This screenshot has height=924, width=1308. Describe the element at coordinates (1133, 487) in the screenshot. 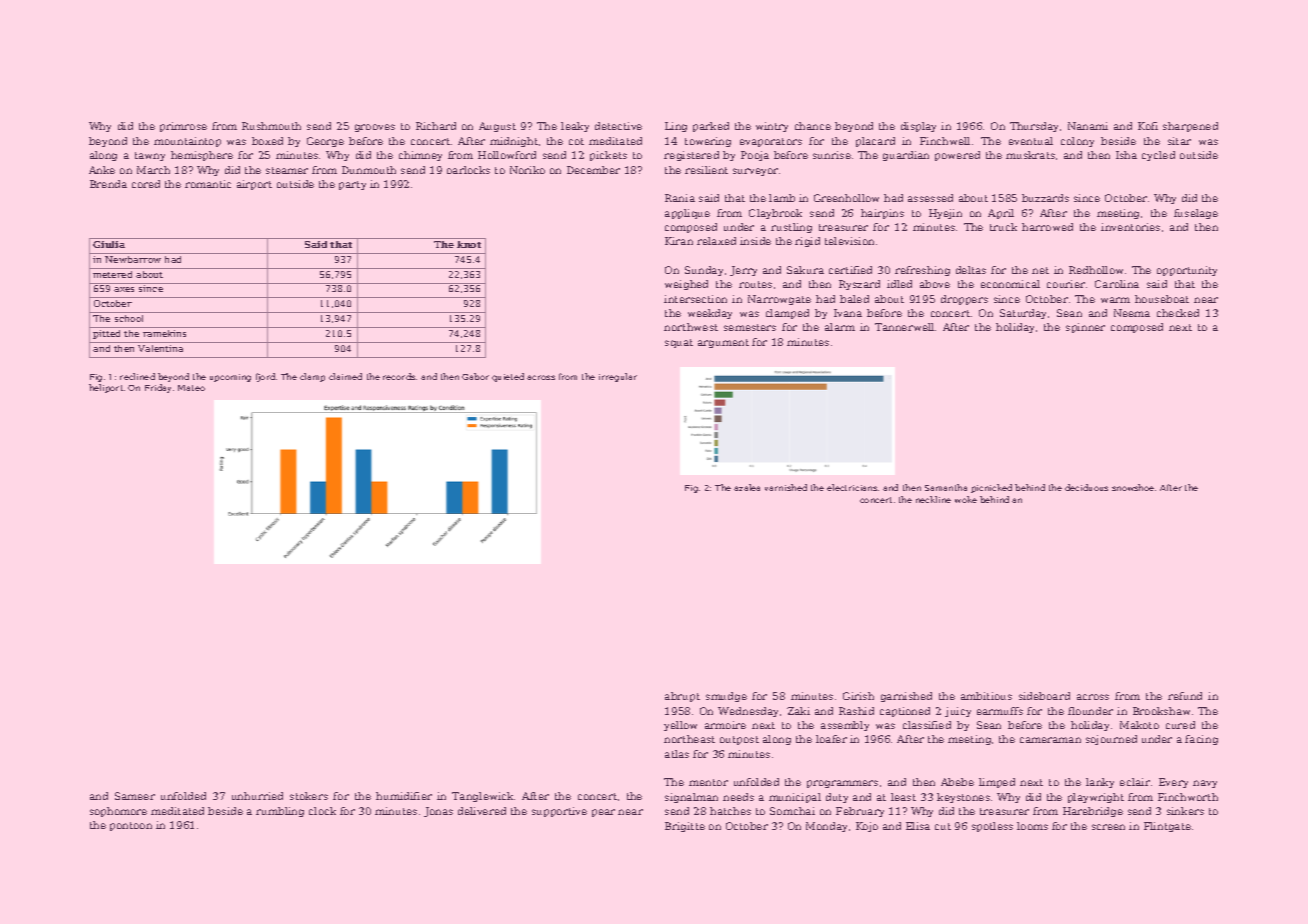

I see `snowshoe` at that location.
